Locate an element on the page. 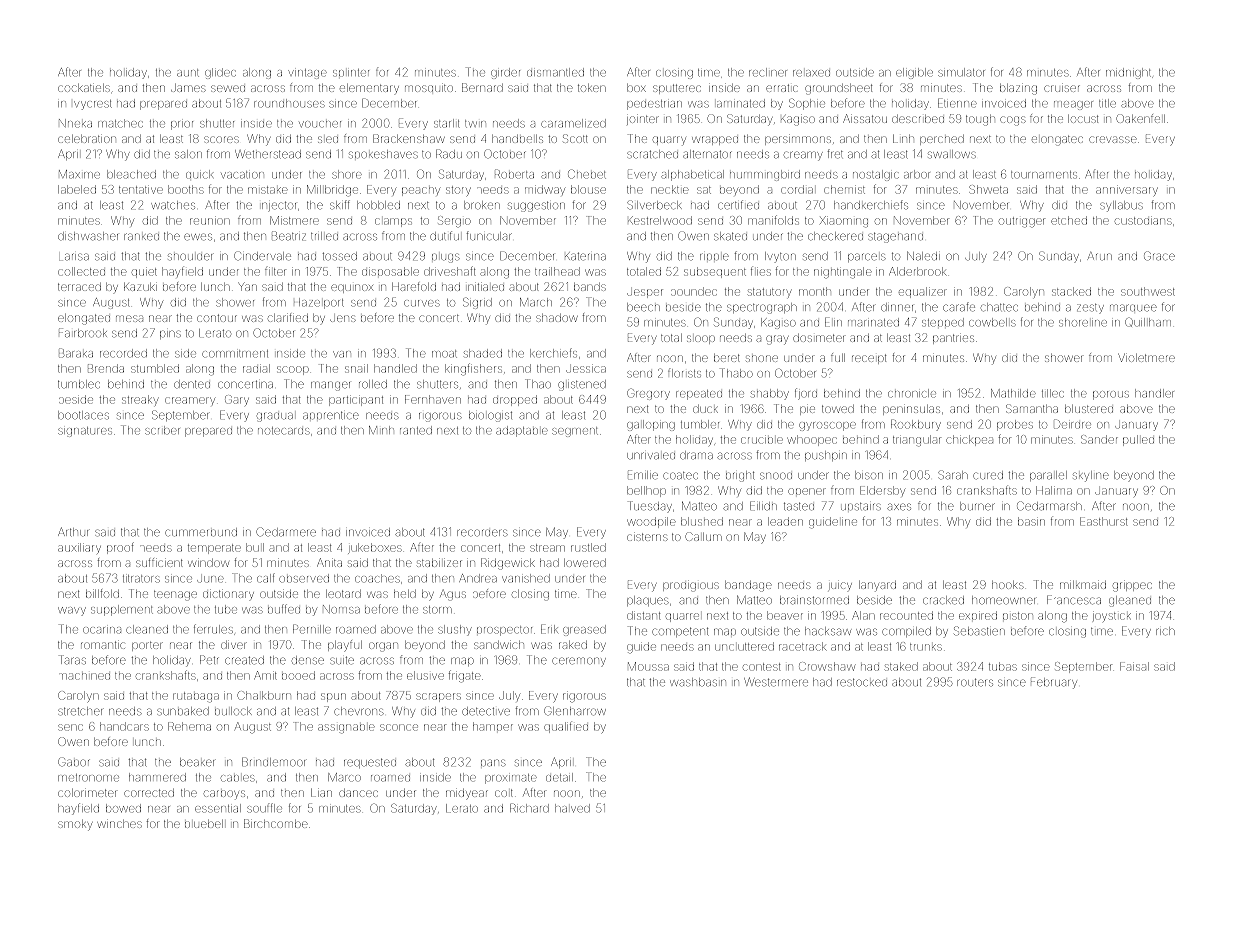  eligible is located at coordinates (914, 73).
